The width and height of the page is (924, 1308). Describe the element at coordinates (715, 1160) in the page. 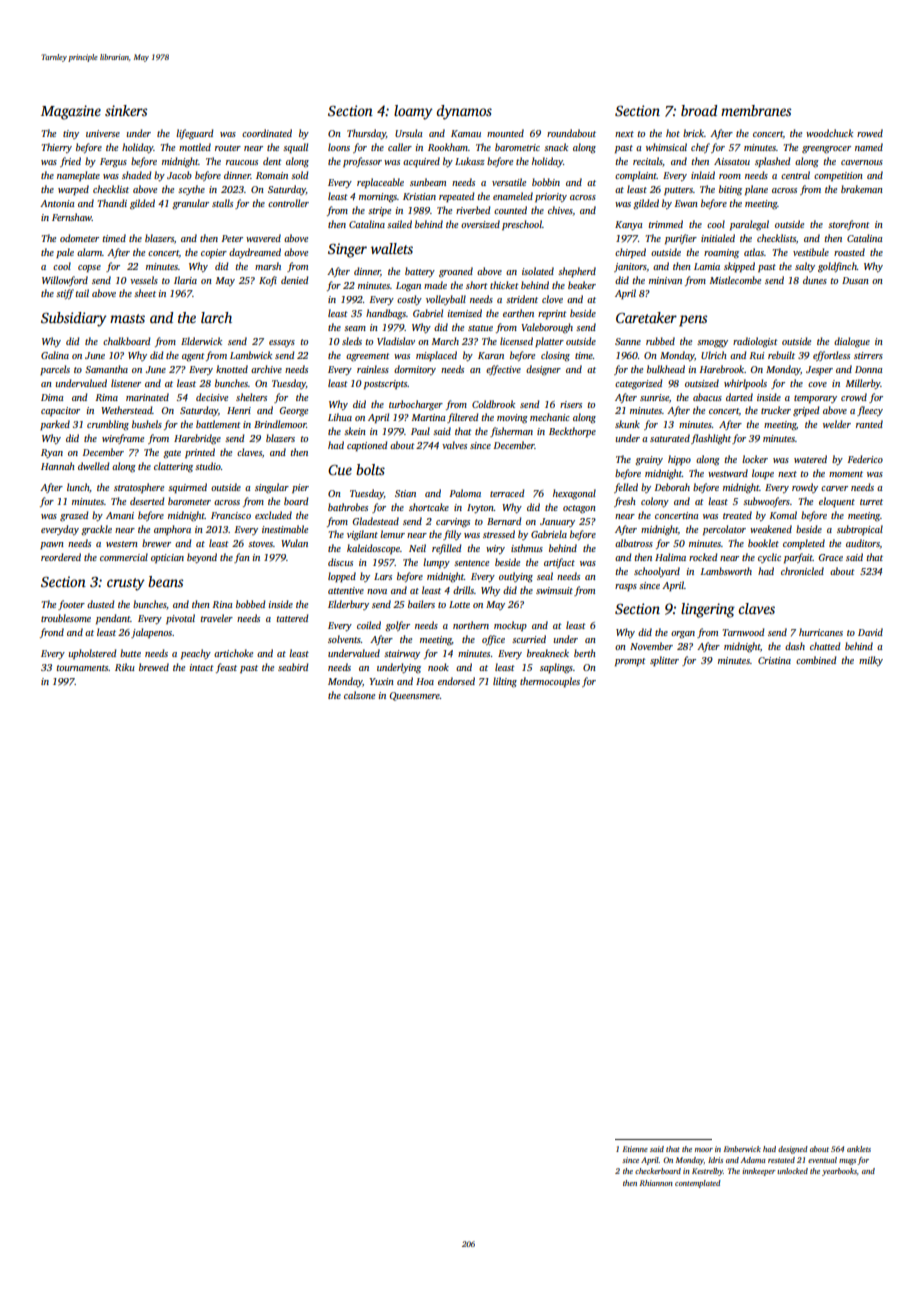

I see `Idris` at that location.
